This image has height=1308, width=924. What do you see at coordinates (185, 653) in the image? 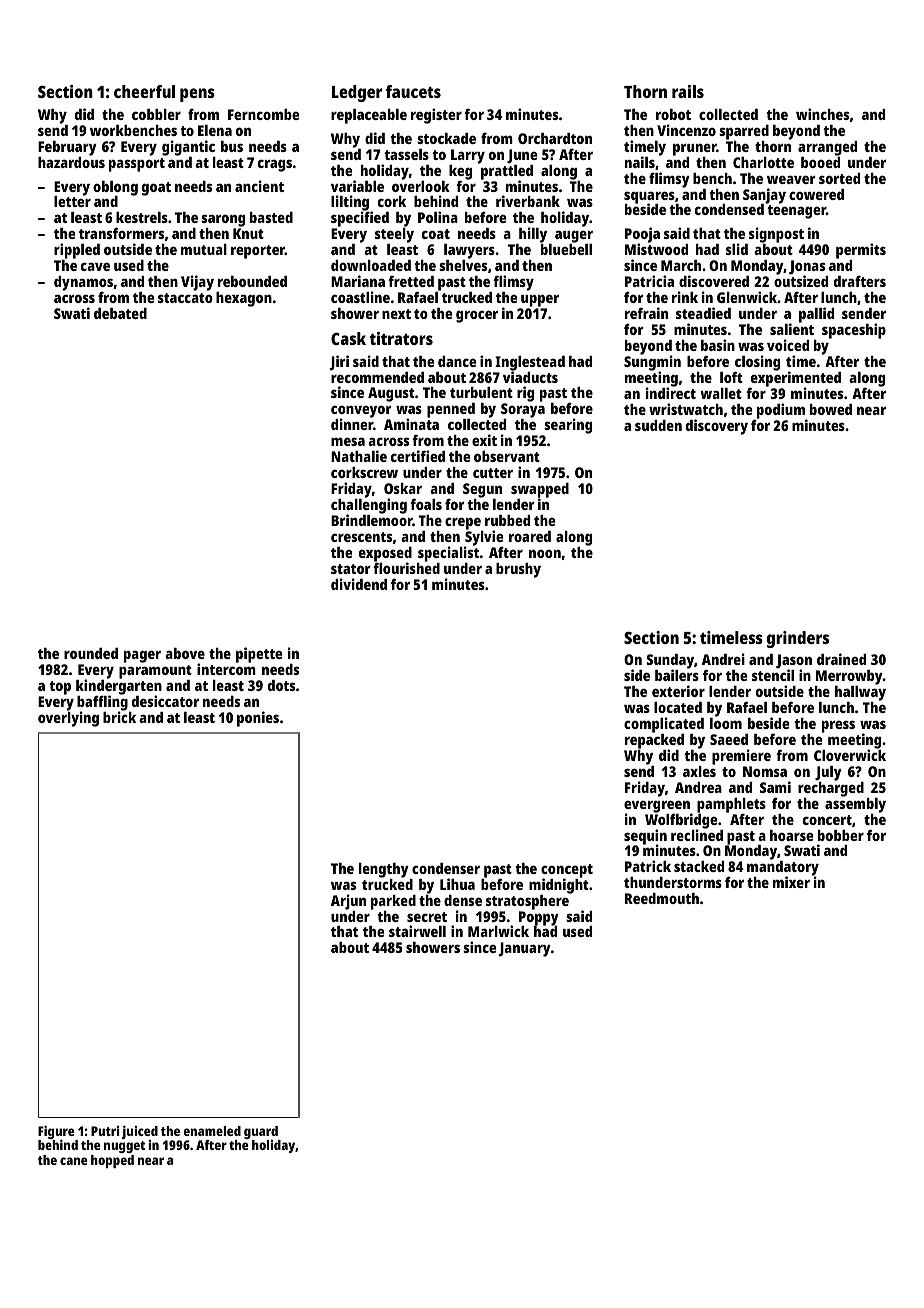
I see `above` at bounding box center [185, 653].
